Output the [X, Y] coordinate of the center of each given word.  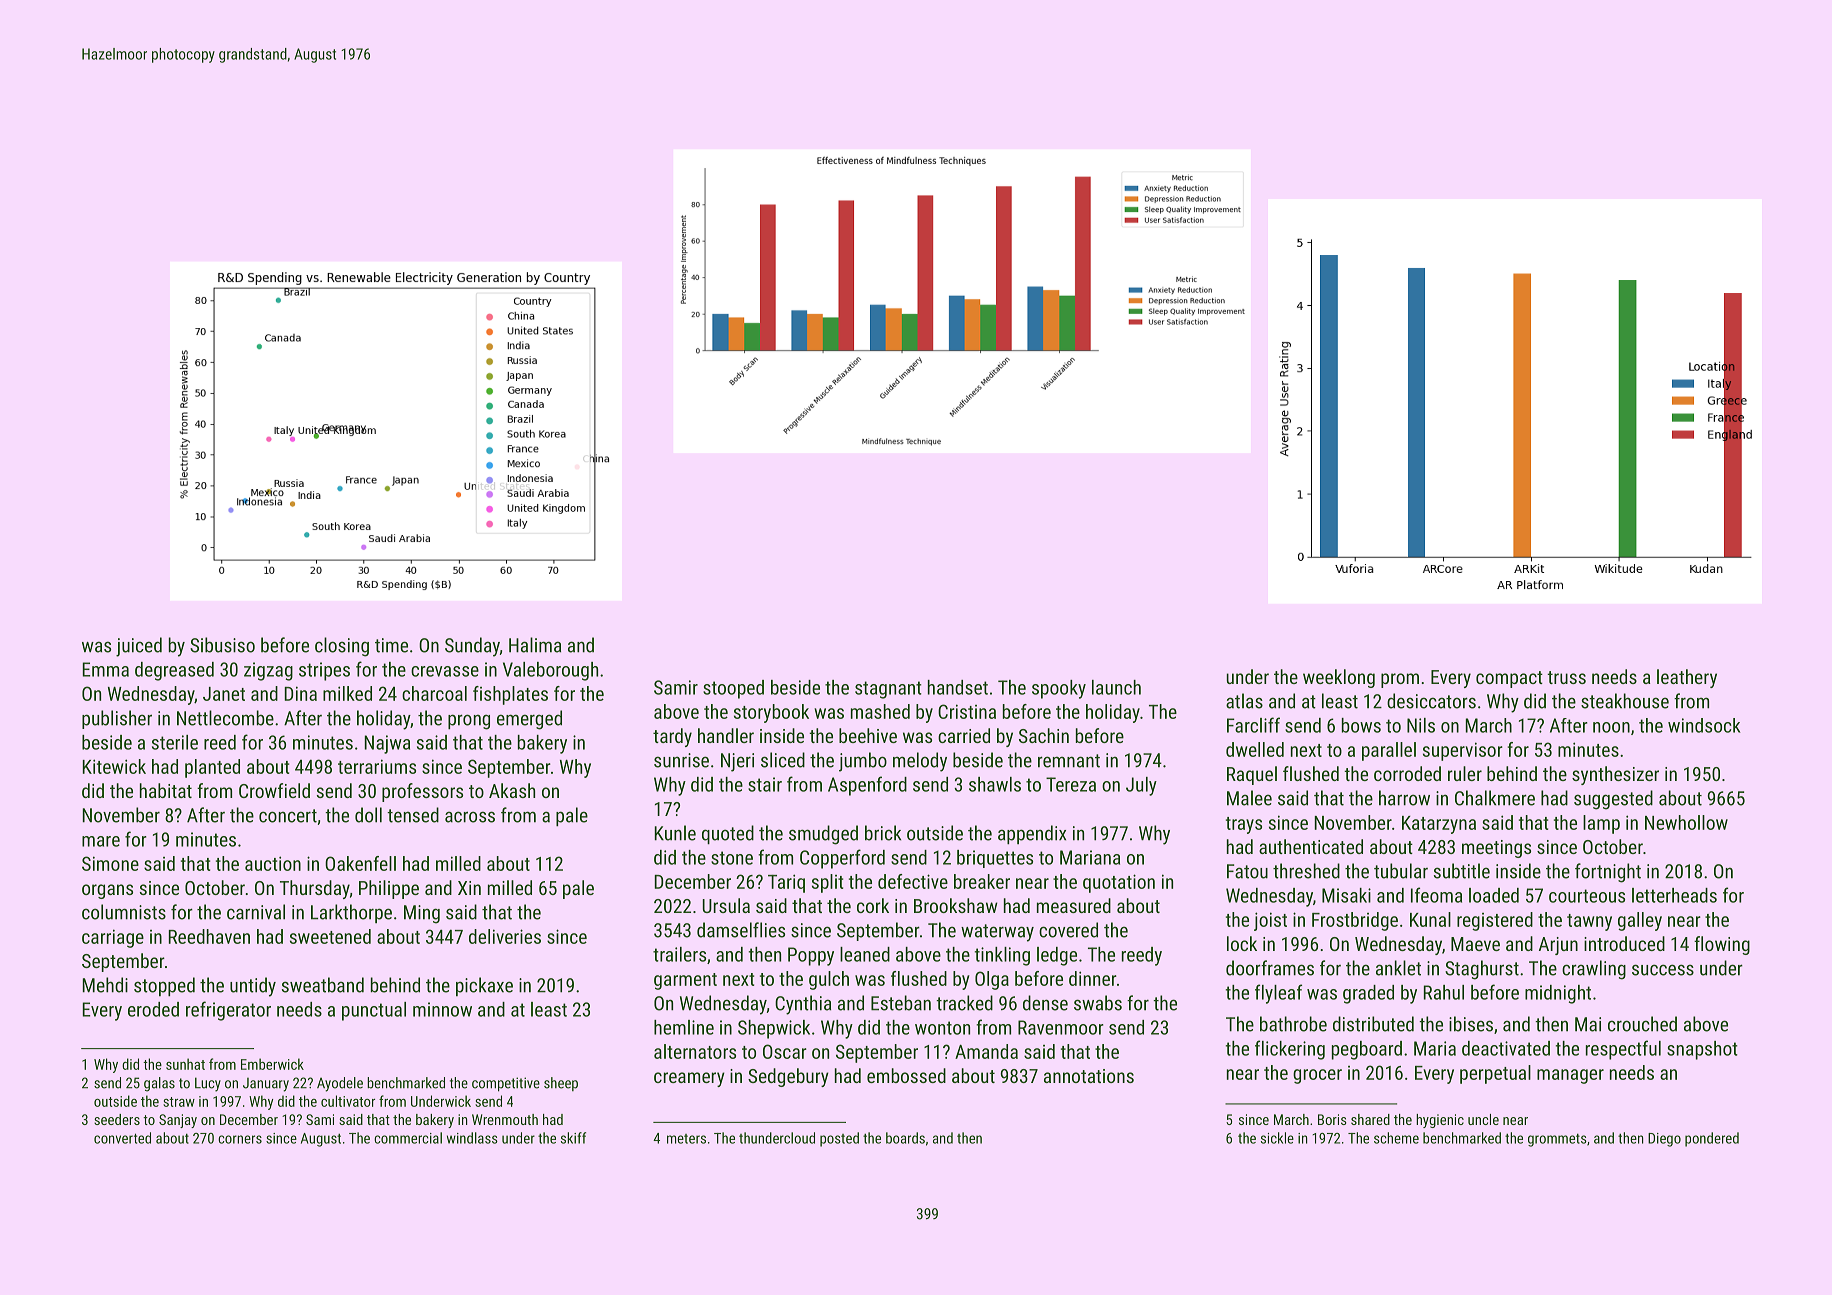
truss [1566, 677]
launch [1116, 687]
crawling [1594, 970]
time [391, 645]
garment [685, 981]
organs [107, 891]
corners [240, 1139]
